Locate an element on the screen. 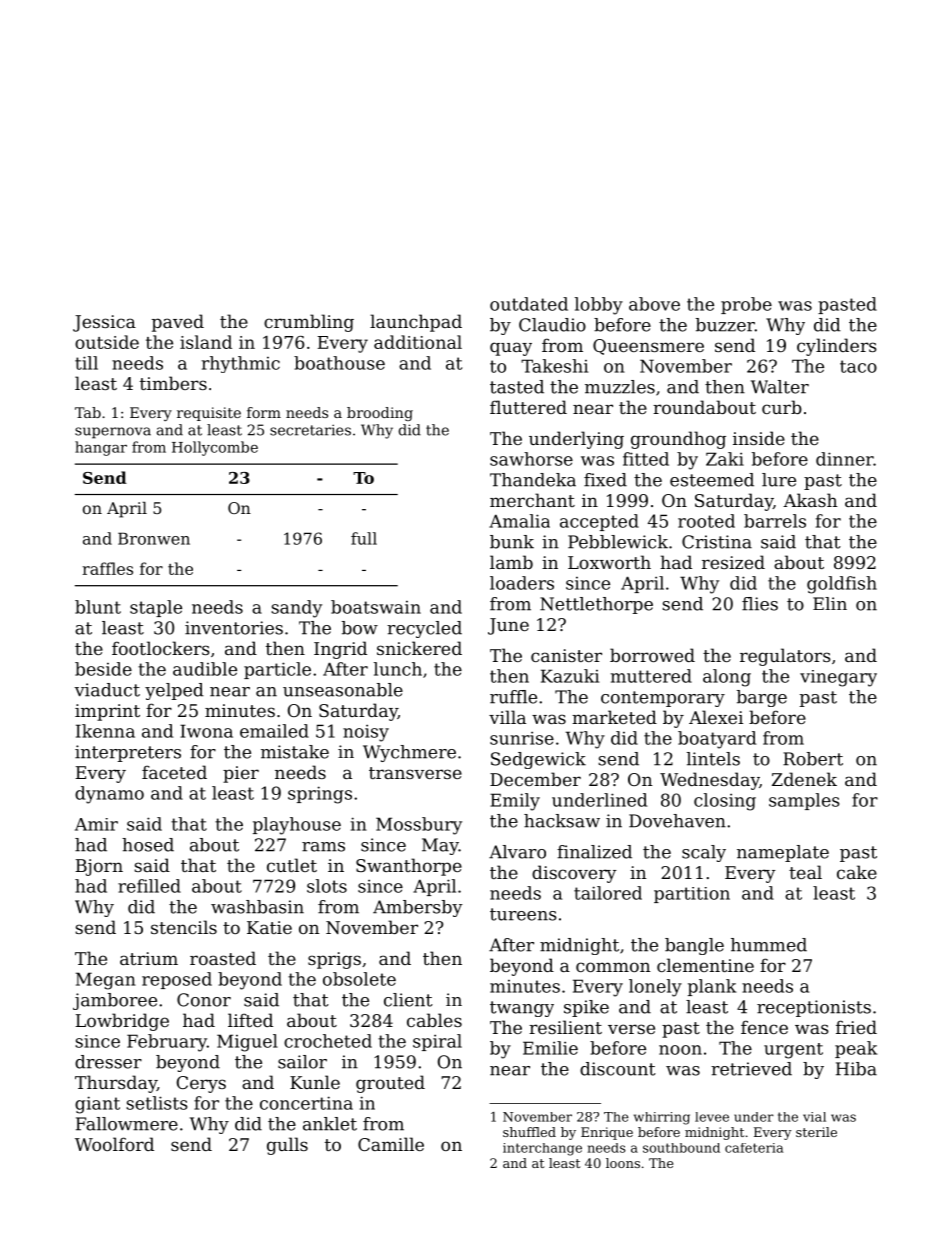  noisy is located at coordinates (366, 733).
